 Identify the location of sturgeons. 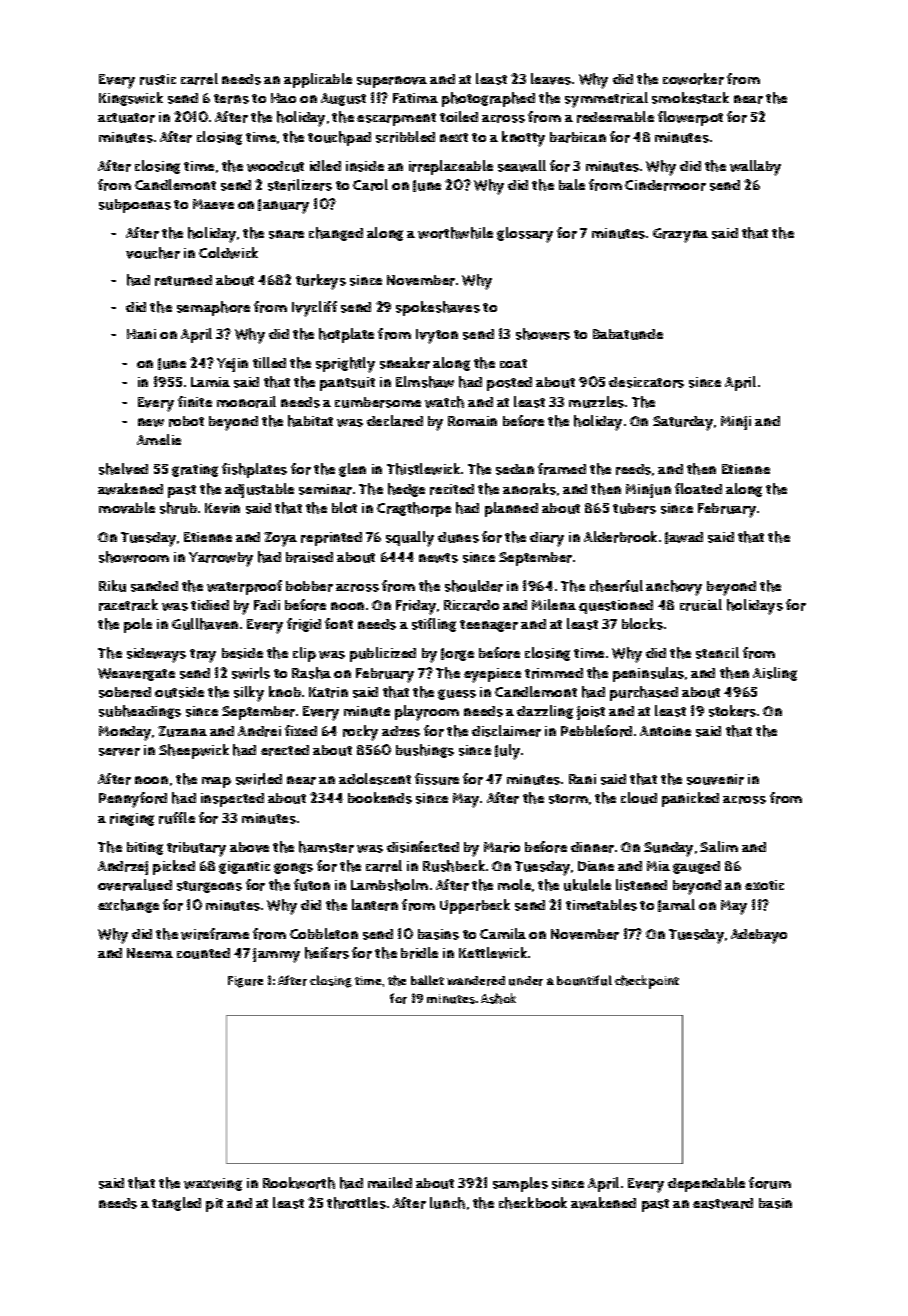
(209, 887).
